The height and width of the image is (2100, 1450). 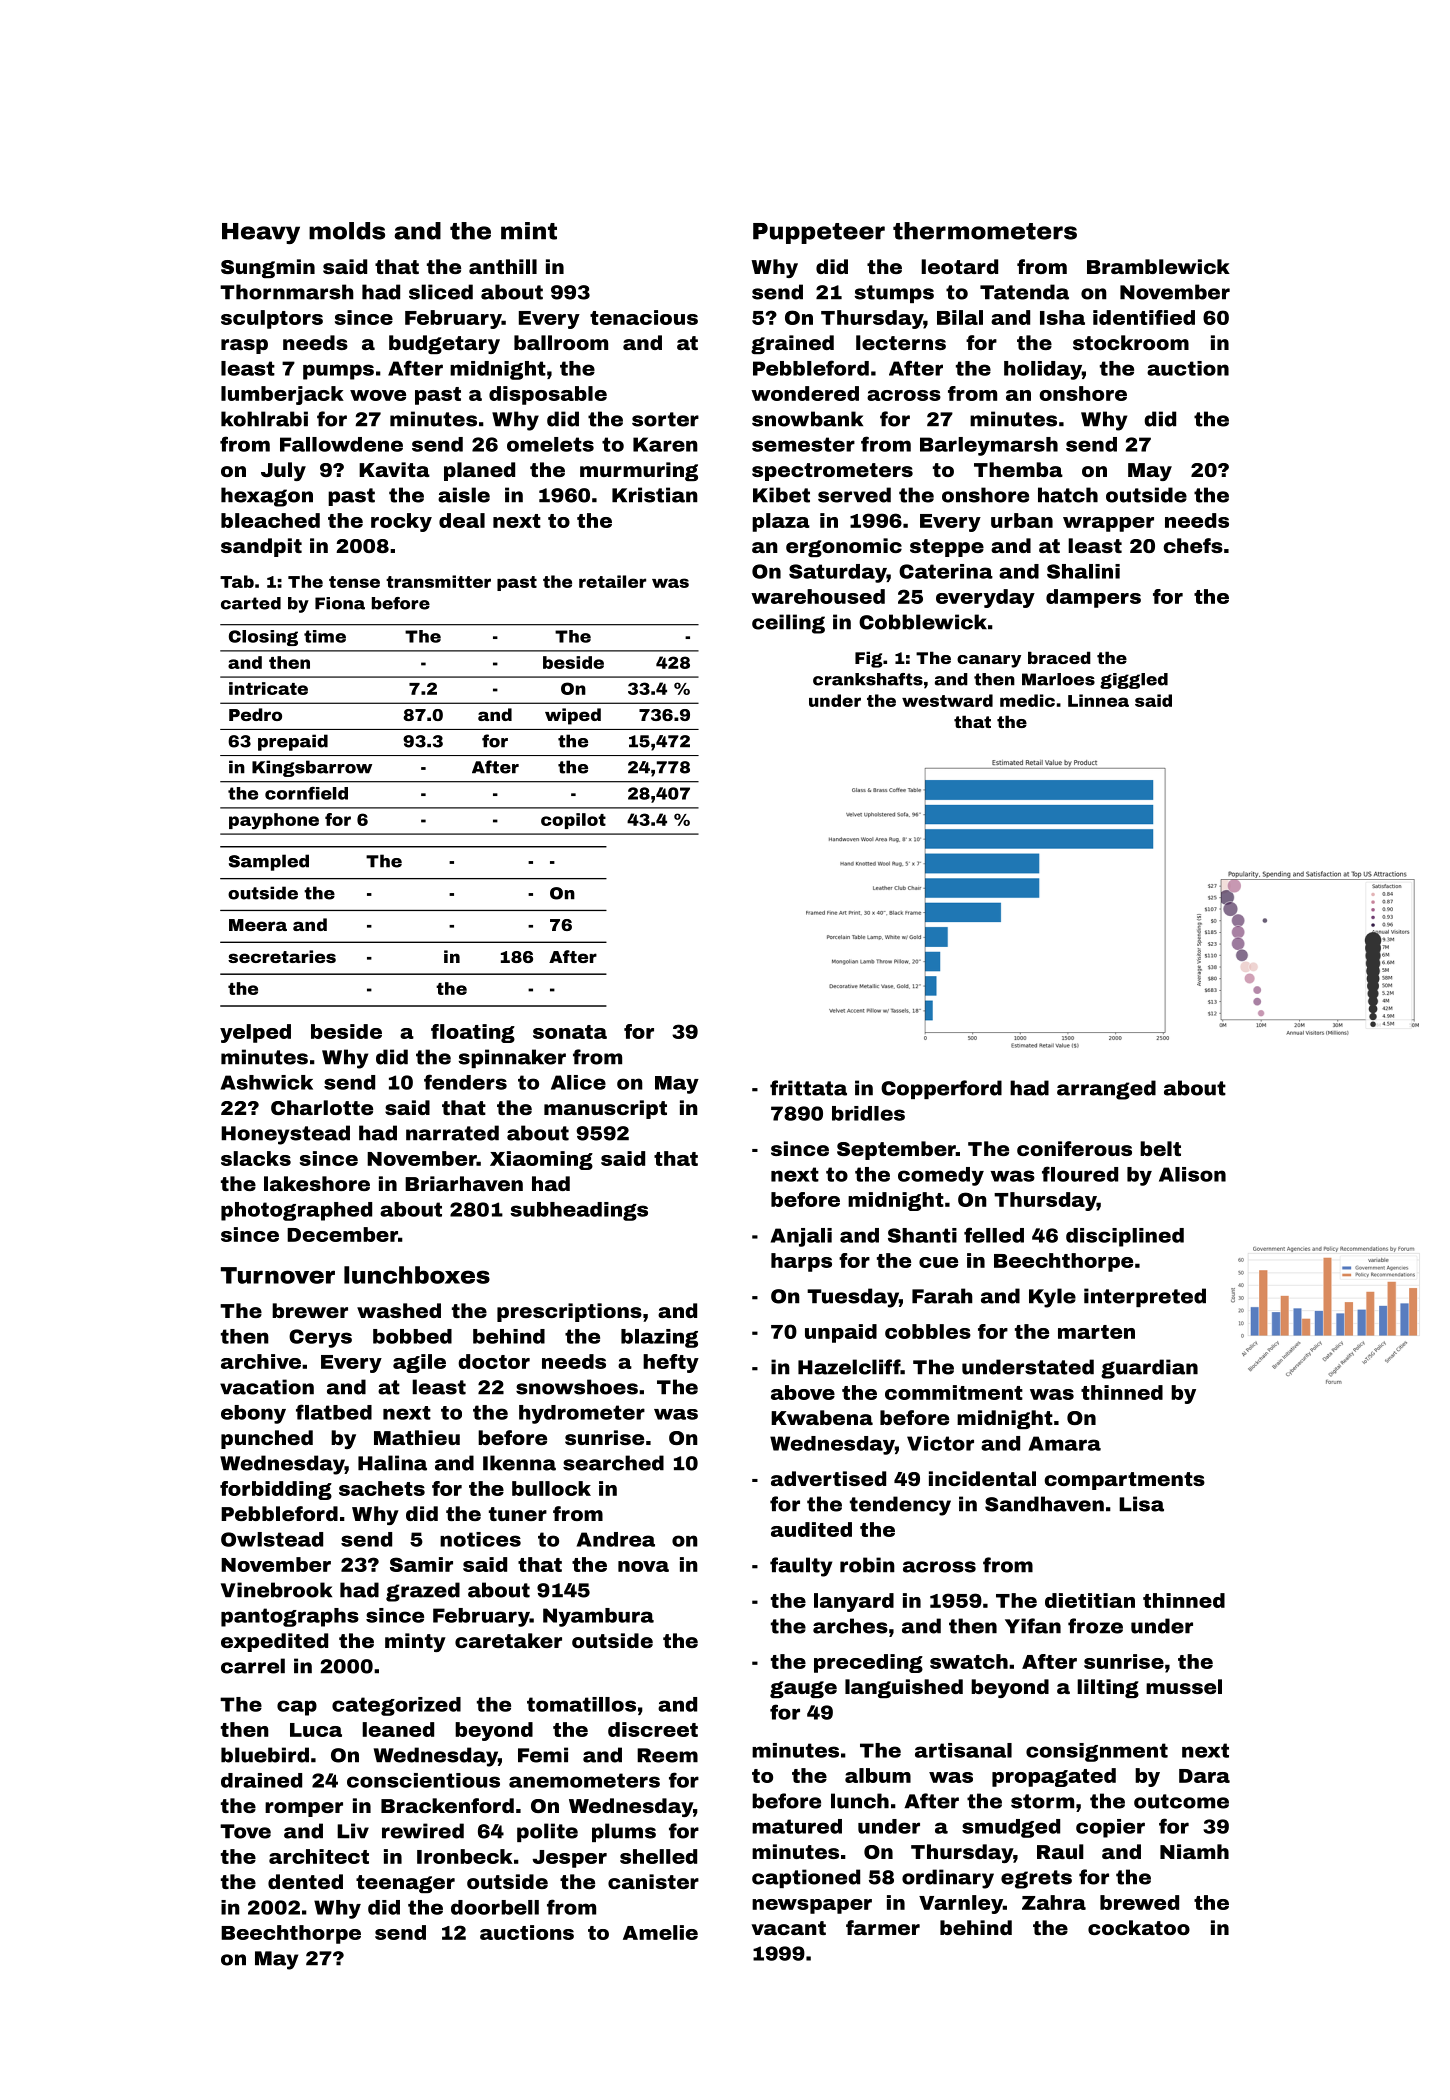 I want to click on Niamh, so click(x=1194, y=1851).
